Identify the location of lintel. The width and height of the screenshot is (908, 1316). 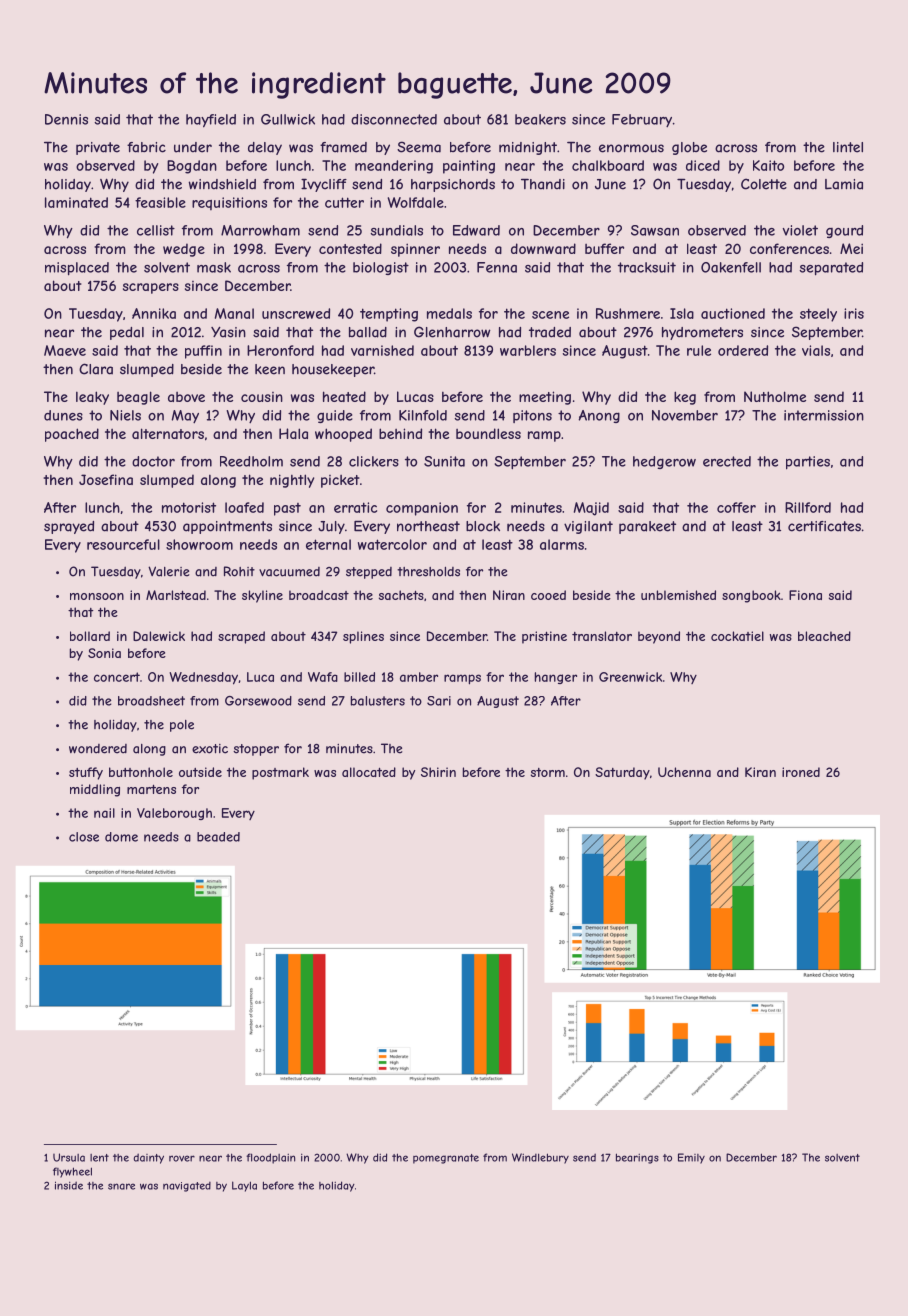
(848, 147).
